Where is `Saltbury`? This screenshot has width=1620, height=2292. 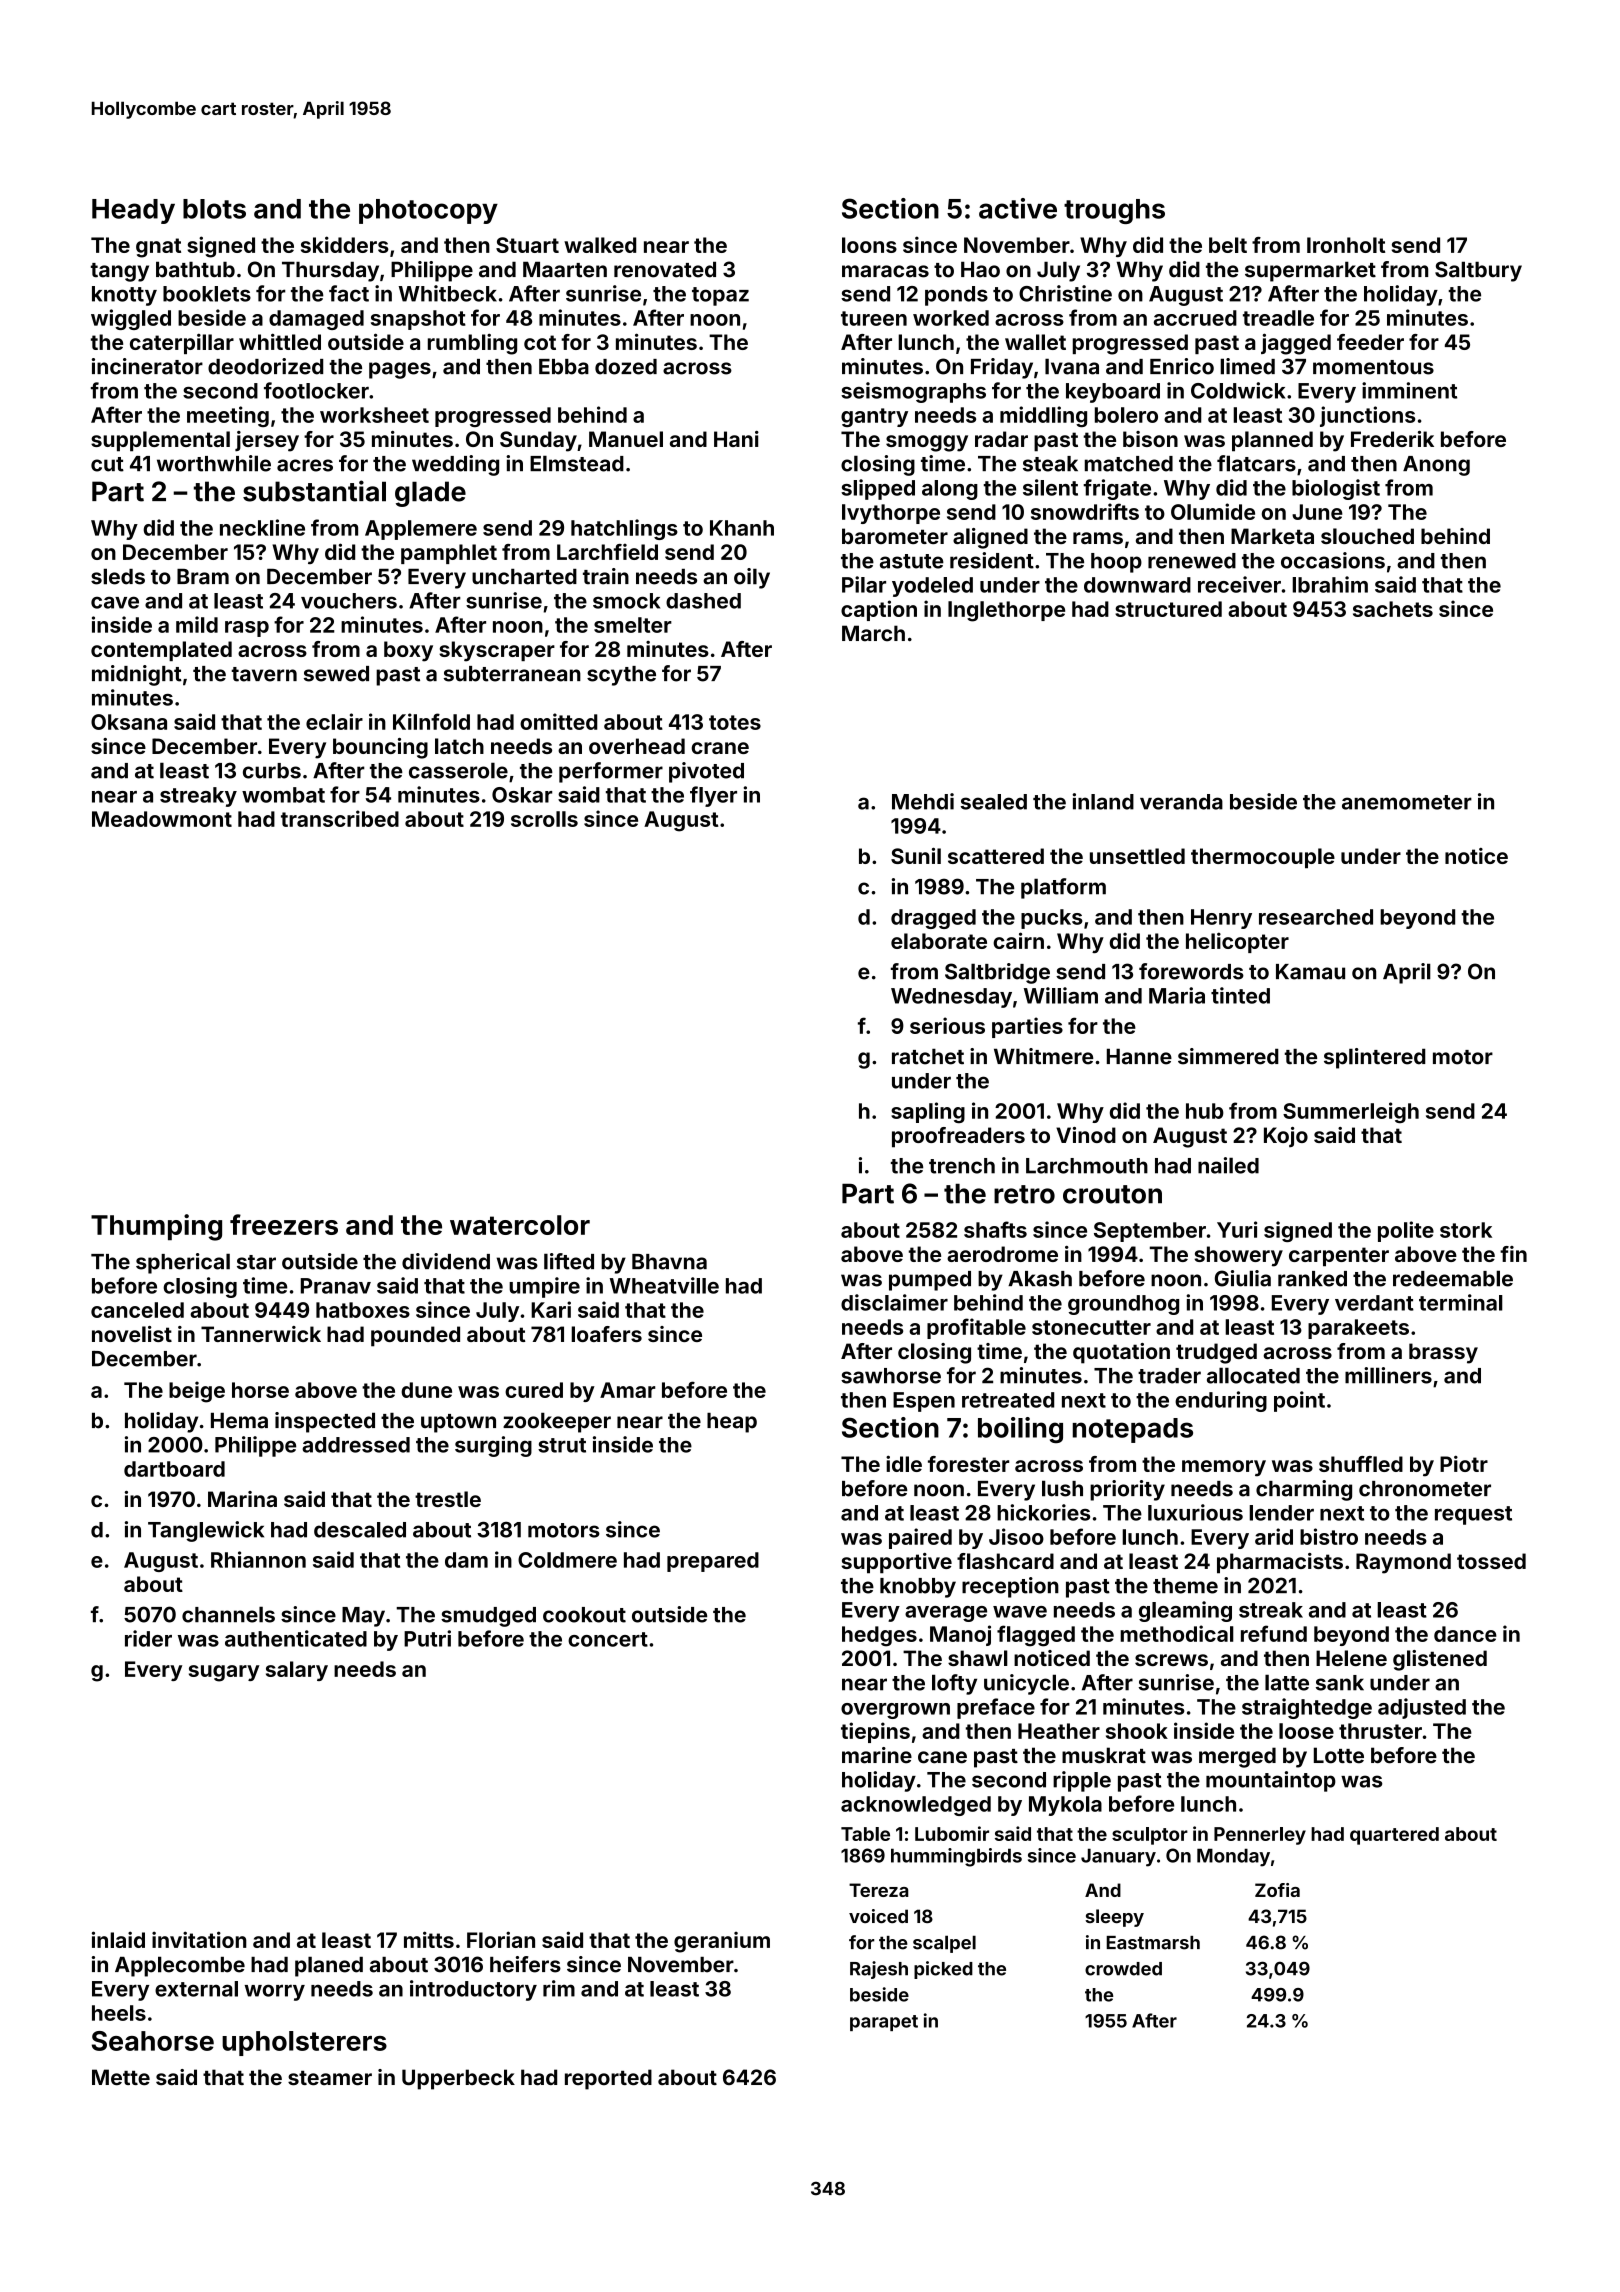
Saltbury is located at coordinates (1478, 271).
